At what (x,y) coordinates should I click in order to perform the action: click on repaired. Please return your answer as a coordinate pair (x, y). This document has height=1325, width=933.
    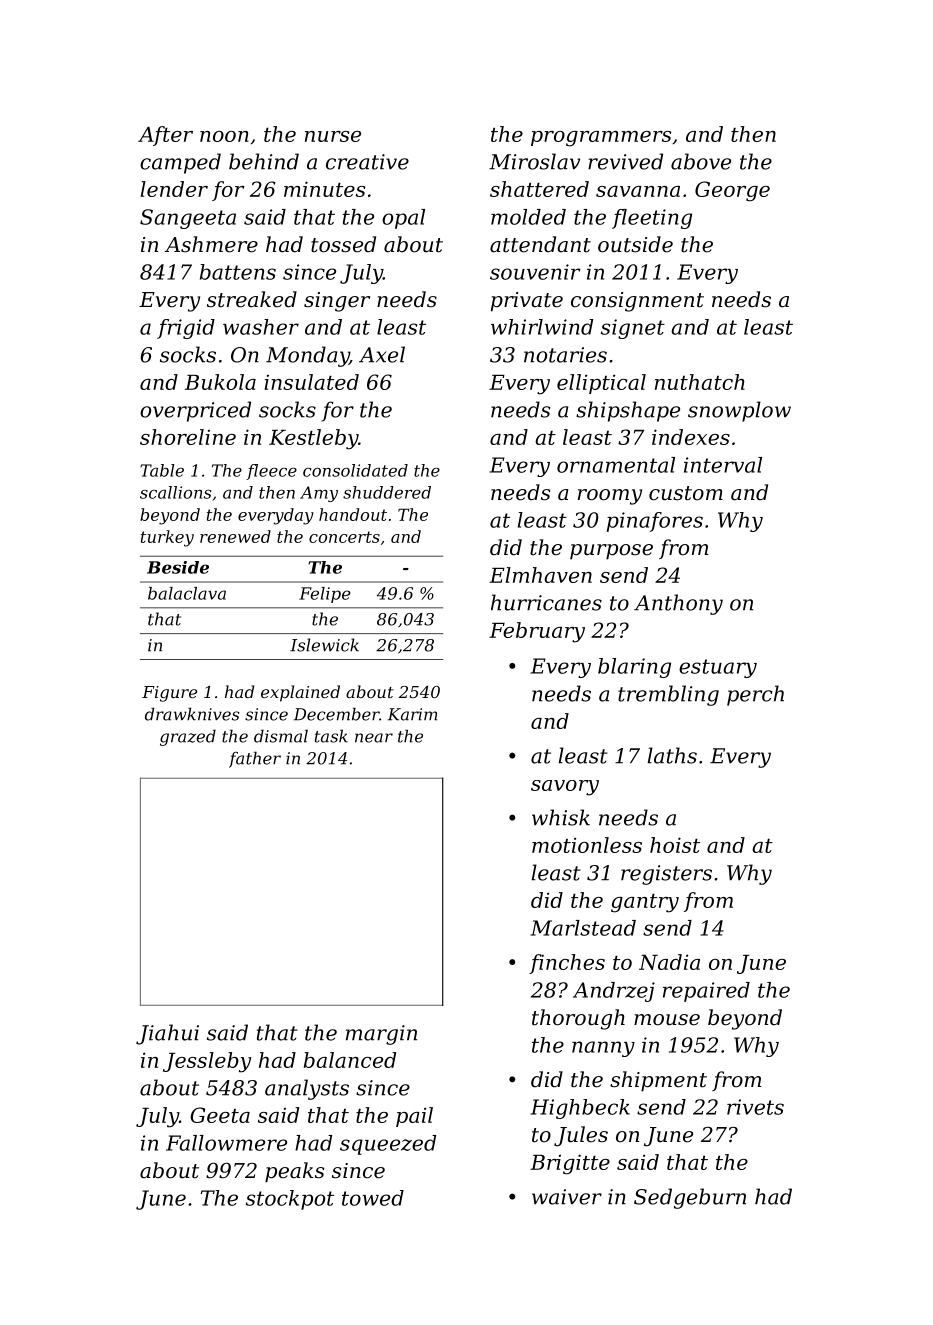
    Looking at the image, I should click on (706, 992).
